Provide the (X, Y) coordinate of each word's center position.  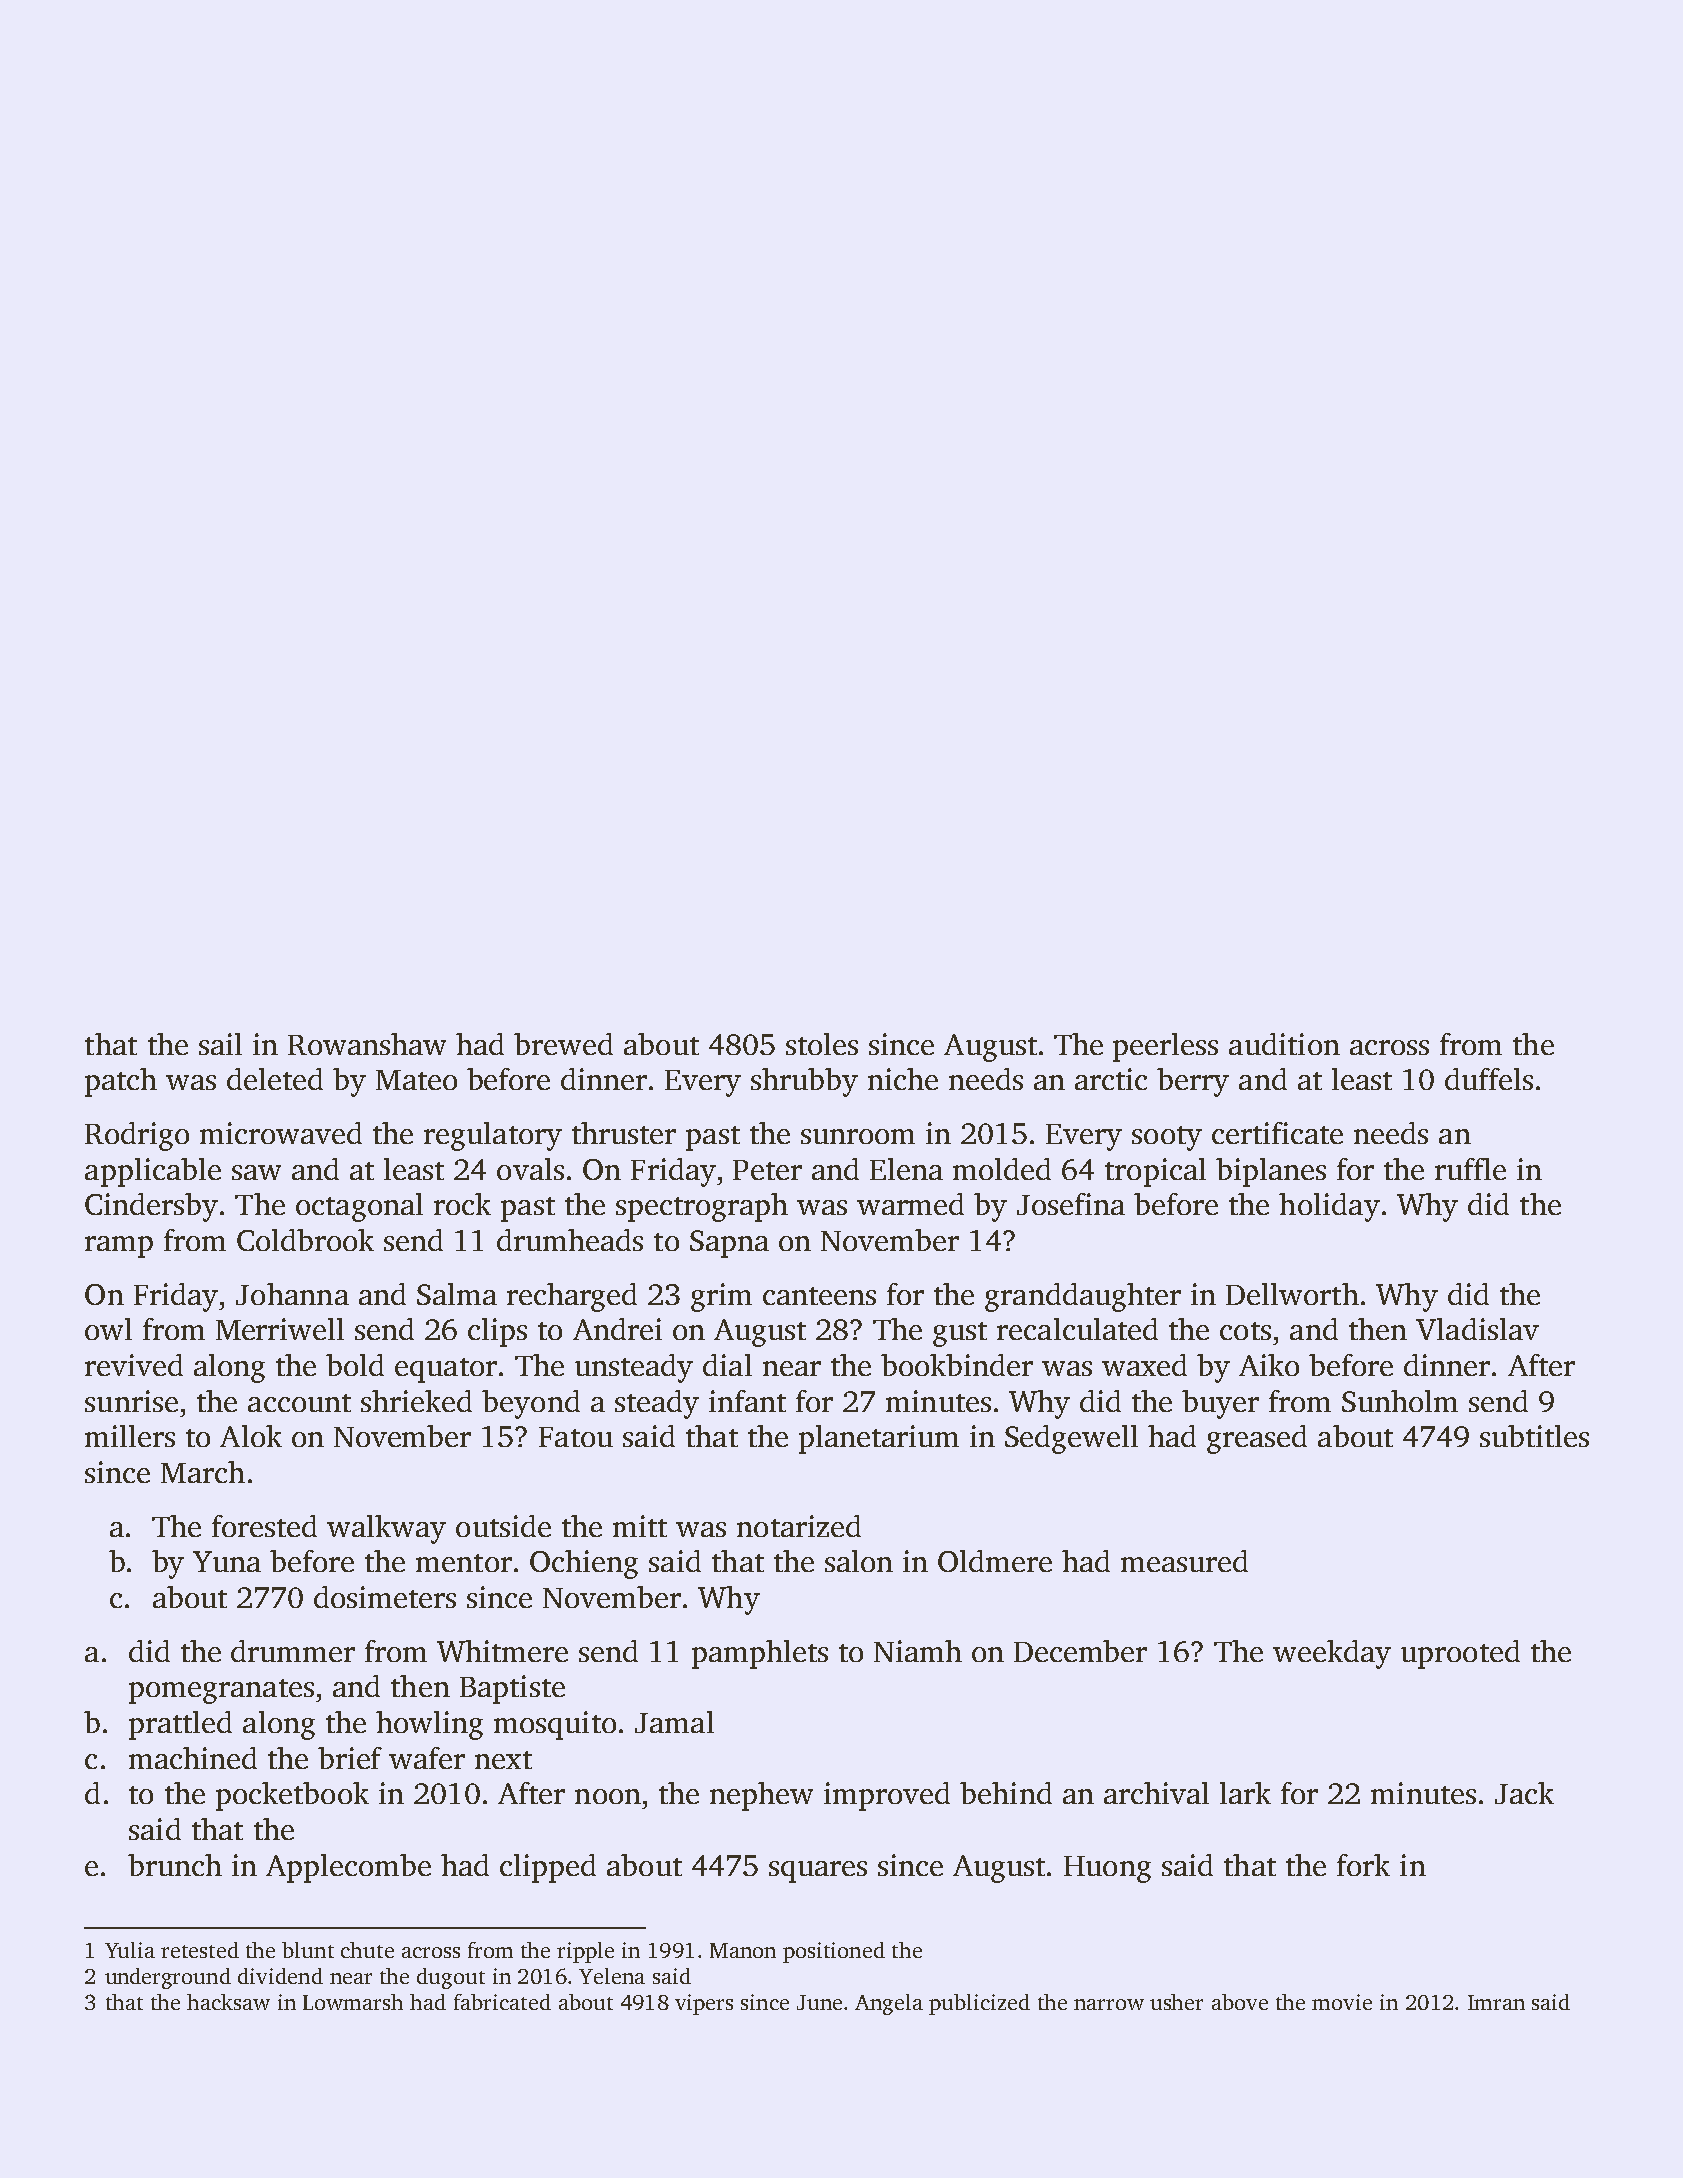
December (1080, 1651)
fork (1363, 1865)
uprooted (1460, 1654)
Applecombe (348, 1868)
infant (747, 1401)
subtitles (1534, 1436)
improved (887, 1796)
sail (220, 1044)
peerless (1165, 1047)
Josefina (1071, 1204)
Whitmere (502, 1651)
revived (134, 1365)
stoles (822, 1044)
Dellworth (1292, 1294)
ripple (585, 1952)
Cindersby (151, 1207)
